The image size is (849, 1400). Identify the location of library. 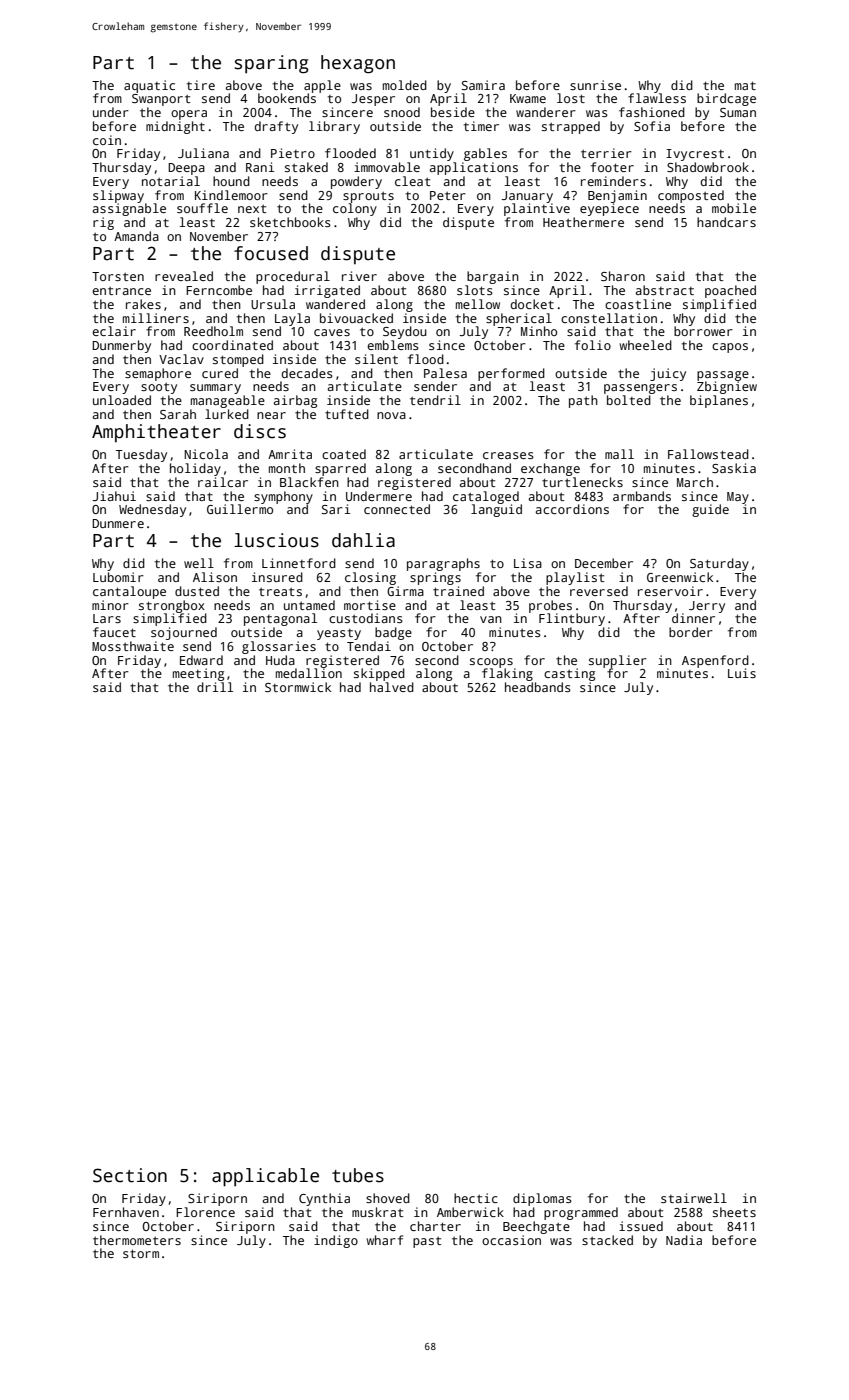
(334, 127).
